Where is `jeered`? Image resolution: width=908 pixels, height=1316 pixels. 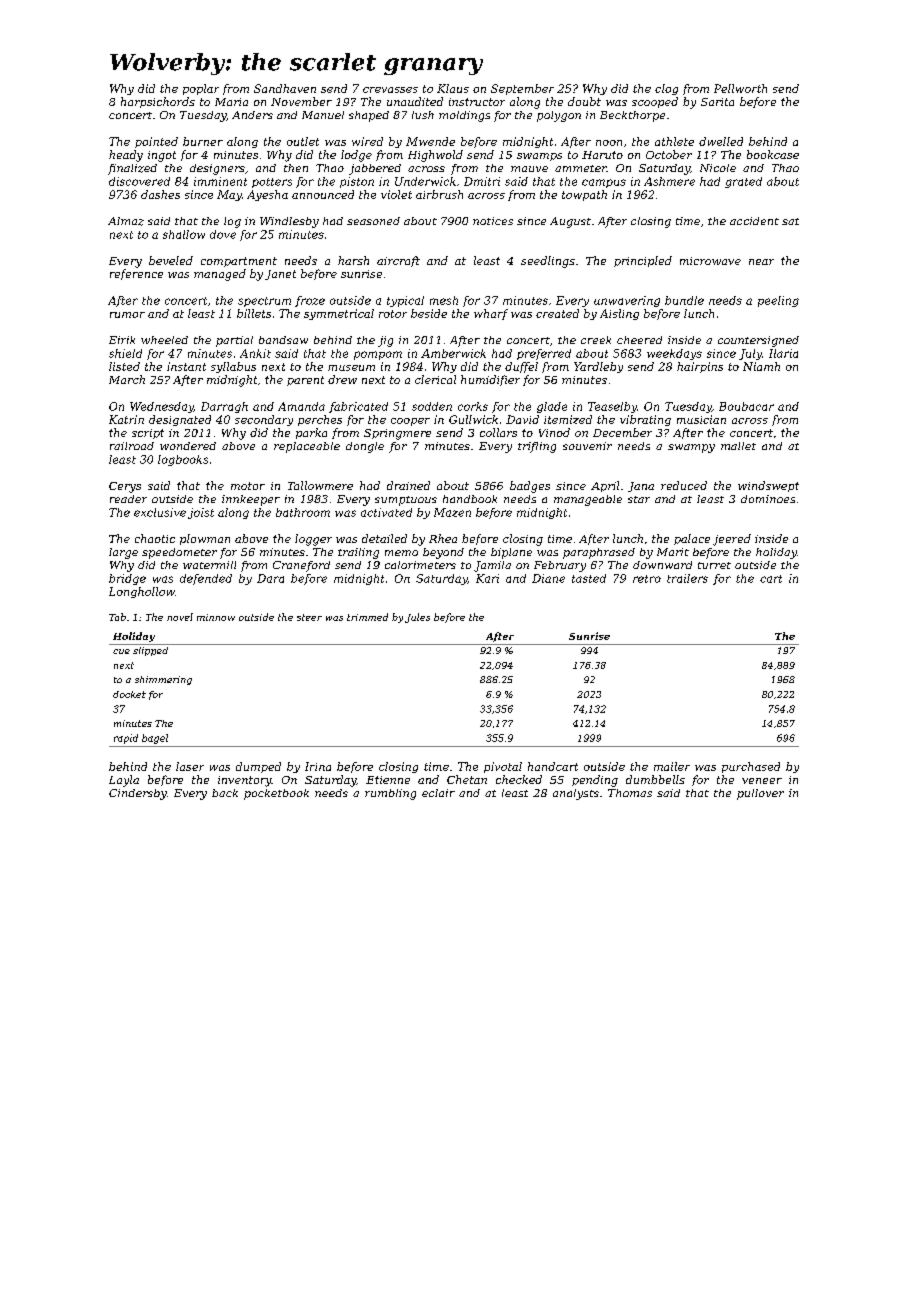 jeered is located at coordinates (732, 540).
